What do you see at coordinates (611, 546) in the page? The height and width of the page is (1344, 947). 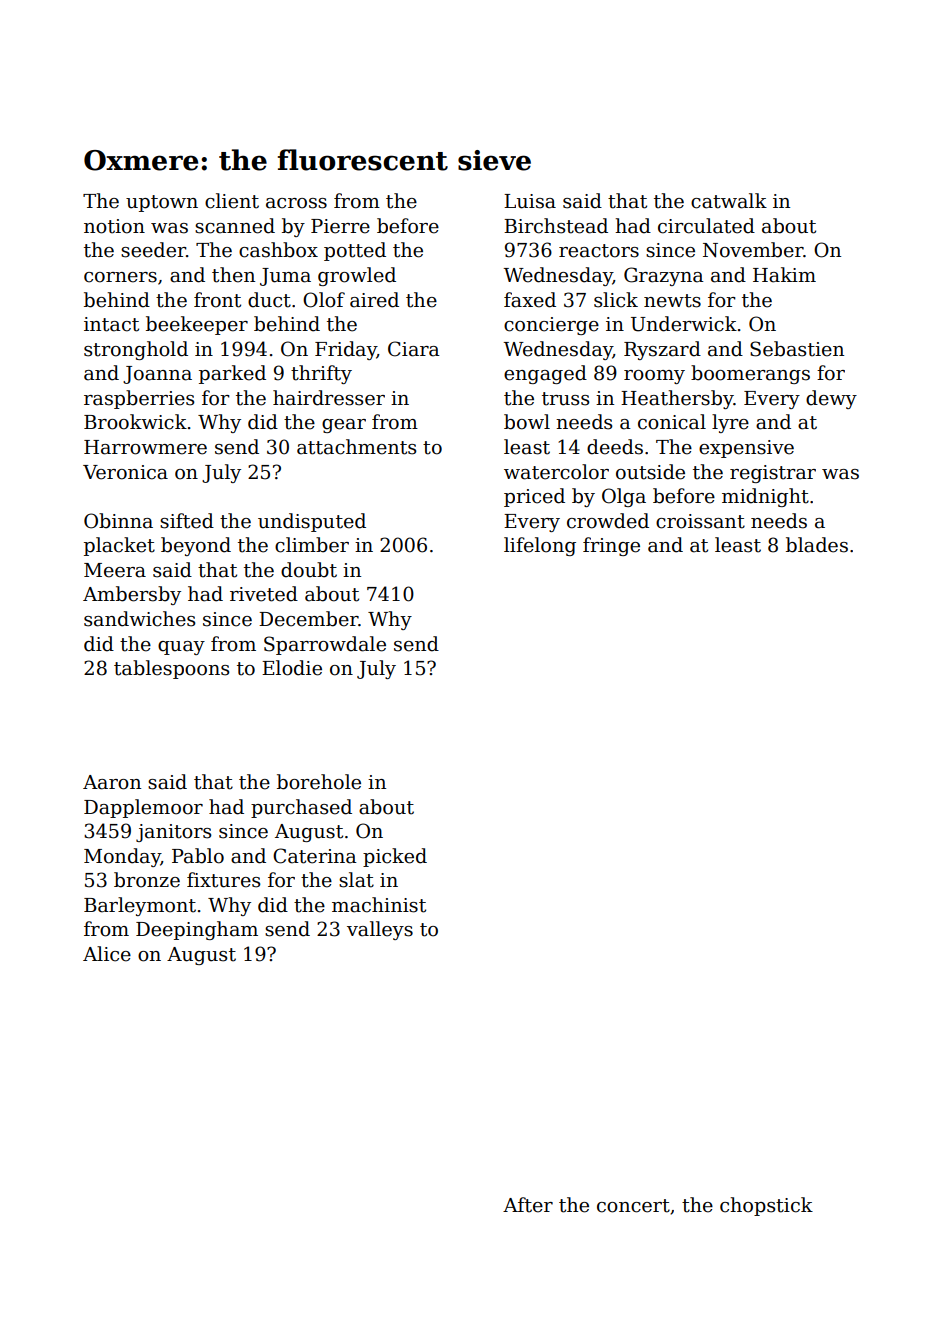 I see `fringe` at bounding box center [611, 546].
